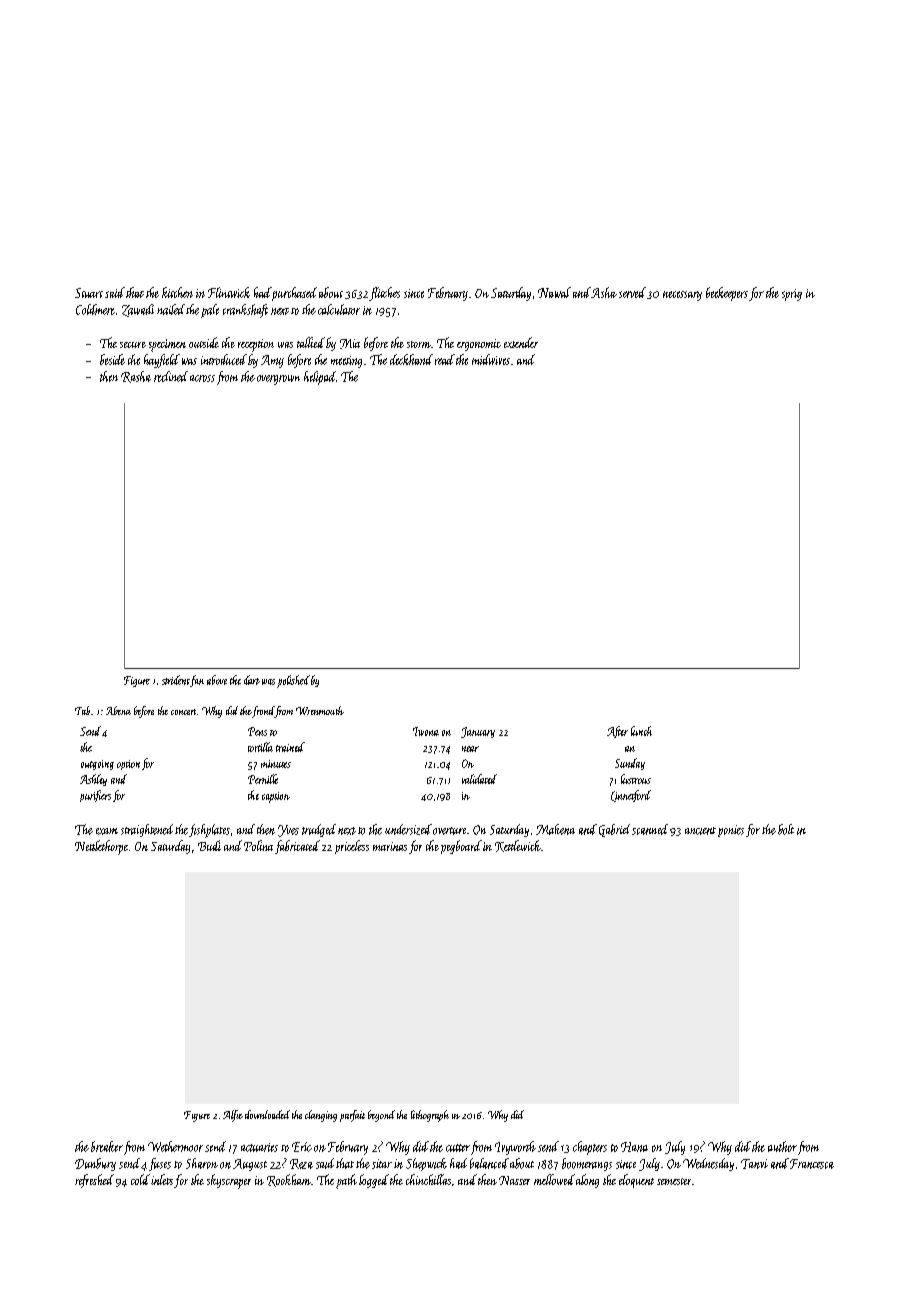 Image resolution: width=924 pixels, height=1308 pixels. I want to click on concert, so click(183, 712).
